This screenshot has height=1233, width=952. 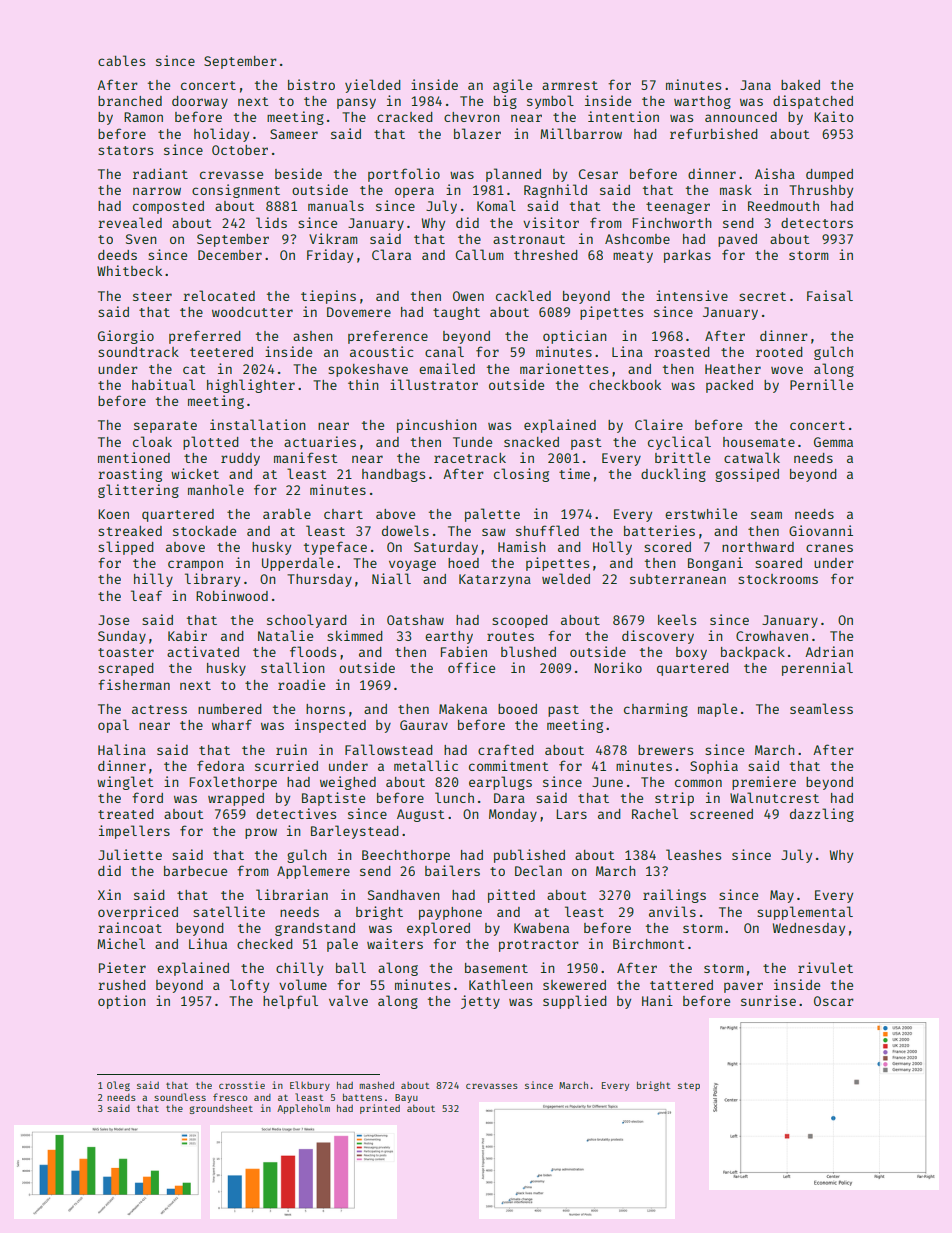 I want to click on soundless, so click(x=180, y=1097).
